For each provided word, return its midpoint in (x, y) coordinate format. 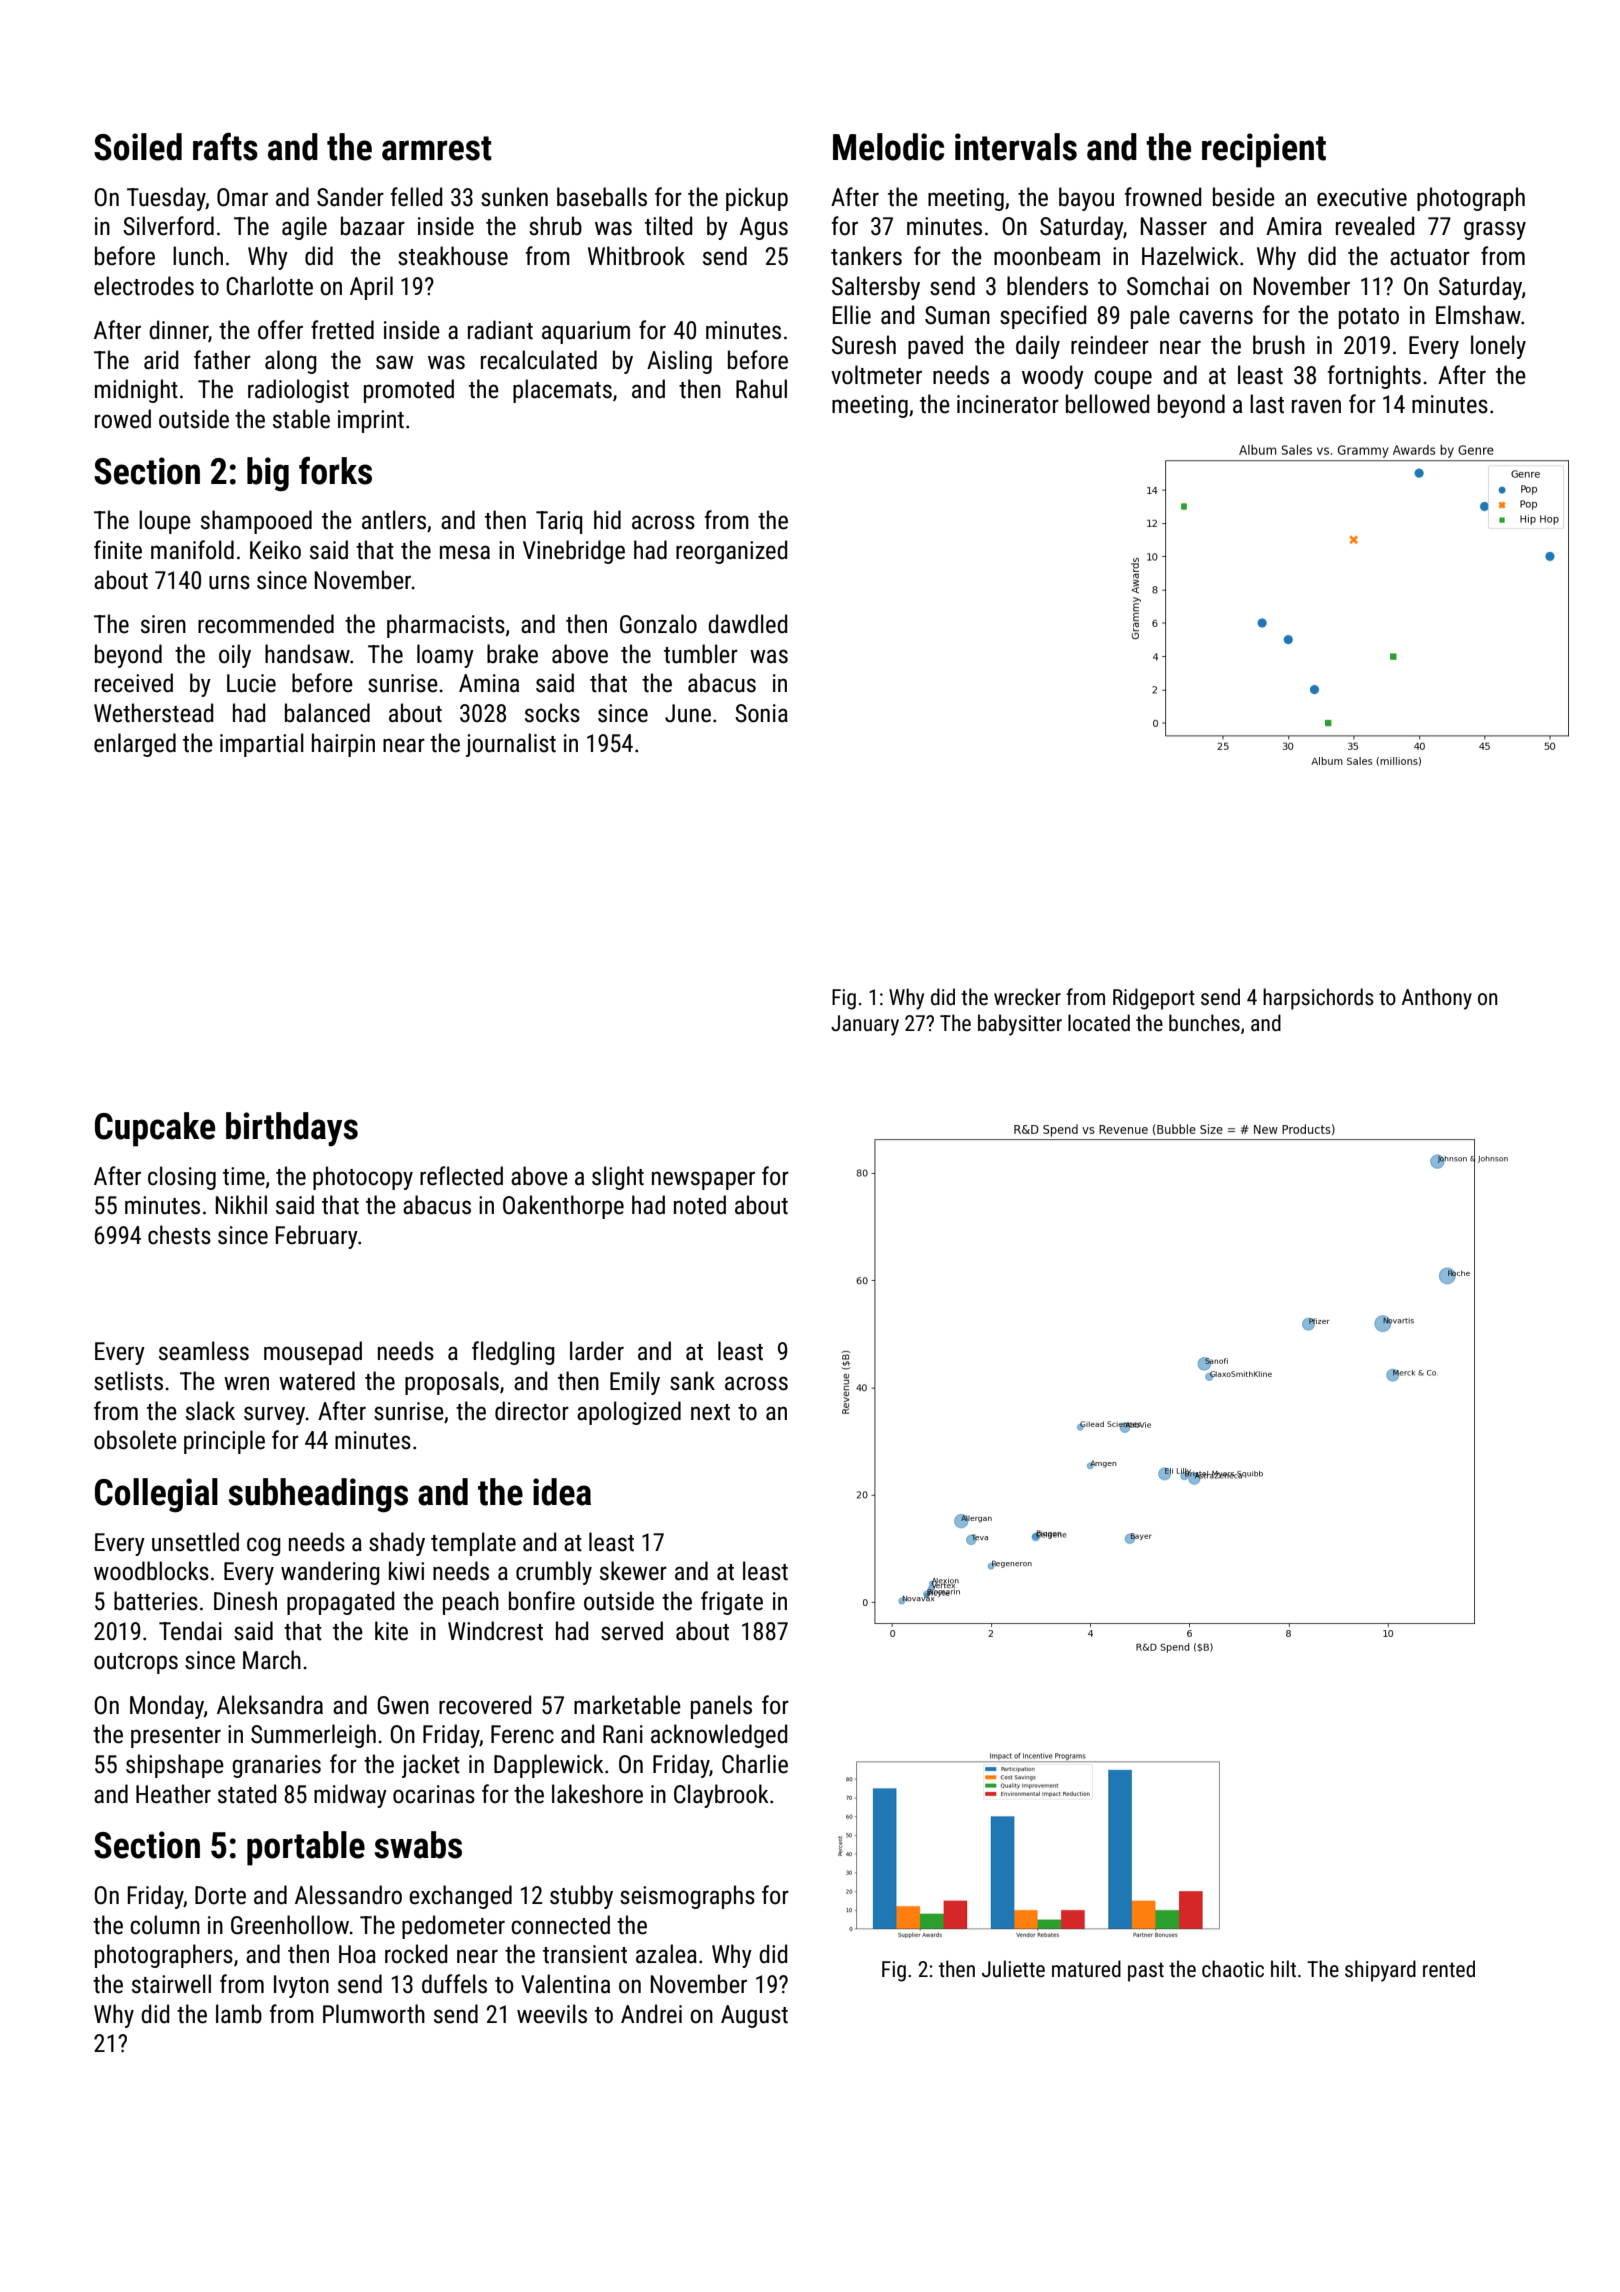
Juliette (1013, 1968)
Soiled (138, 147)
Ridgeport (1154, 999)
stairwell (171, 1984)
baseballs (602, 197)
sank (692, 1381)
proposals (452, 1383)
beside (1244, 197)
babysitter (1020, 1025)
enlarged (135, 745)
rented (1449, 1968)
